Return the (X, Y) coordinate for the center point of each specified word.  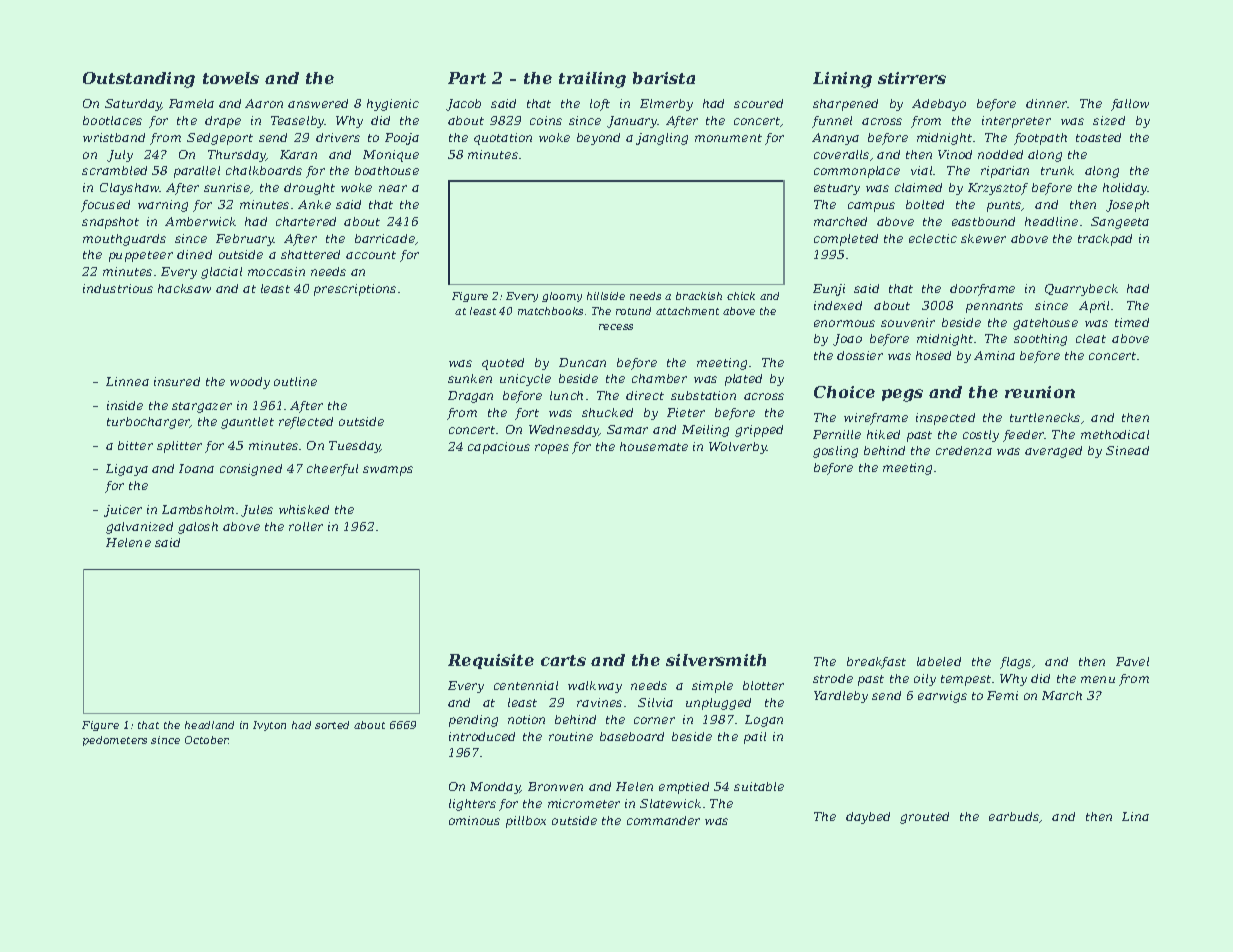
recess (616, 327)
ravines (599, 702)
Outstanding (139, 80)
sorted (332, 725)
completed (846, 240)
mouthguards (124, 240)
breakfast (876, 663)
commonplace (857, 172)
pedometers (115, 741)
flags (1015, 663)
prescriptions (355, 290)
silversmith (716, 660)
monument (728, 138)
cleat (1091, 338)
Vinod (955, 154)
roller (306, 526)
